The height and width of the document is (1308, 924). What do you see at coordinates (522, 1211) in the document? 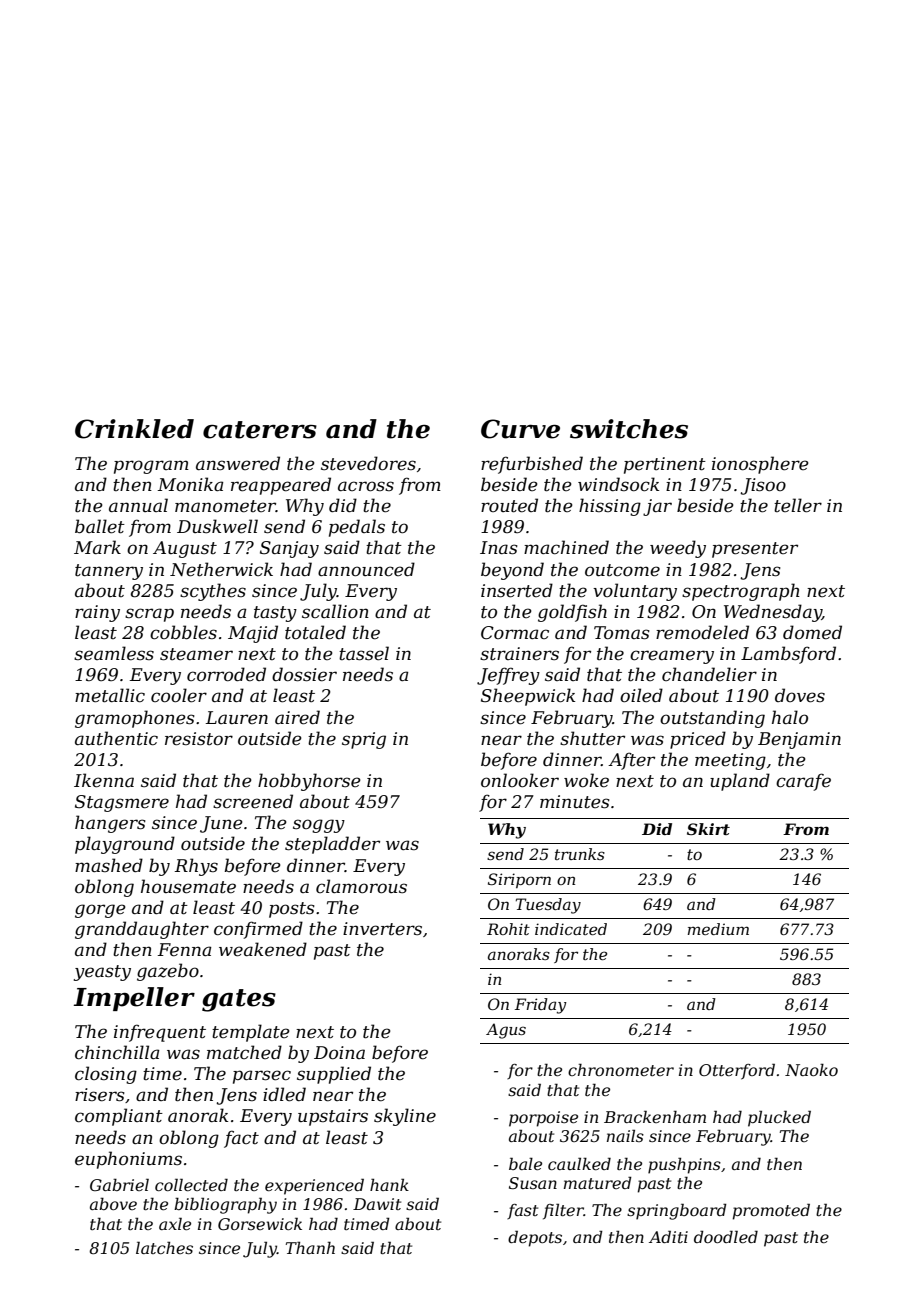
I see `fast` at bounding box center [522, 1211].
